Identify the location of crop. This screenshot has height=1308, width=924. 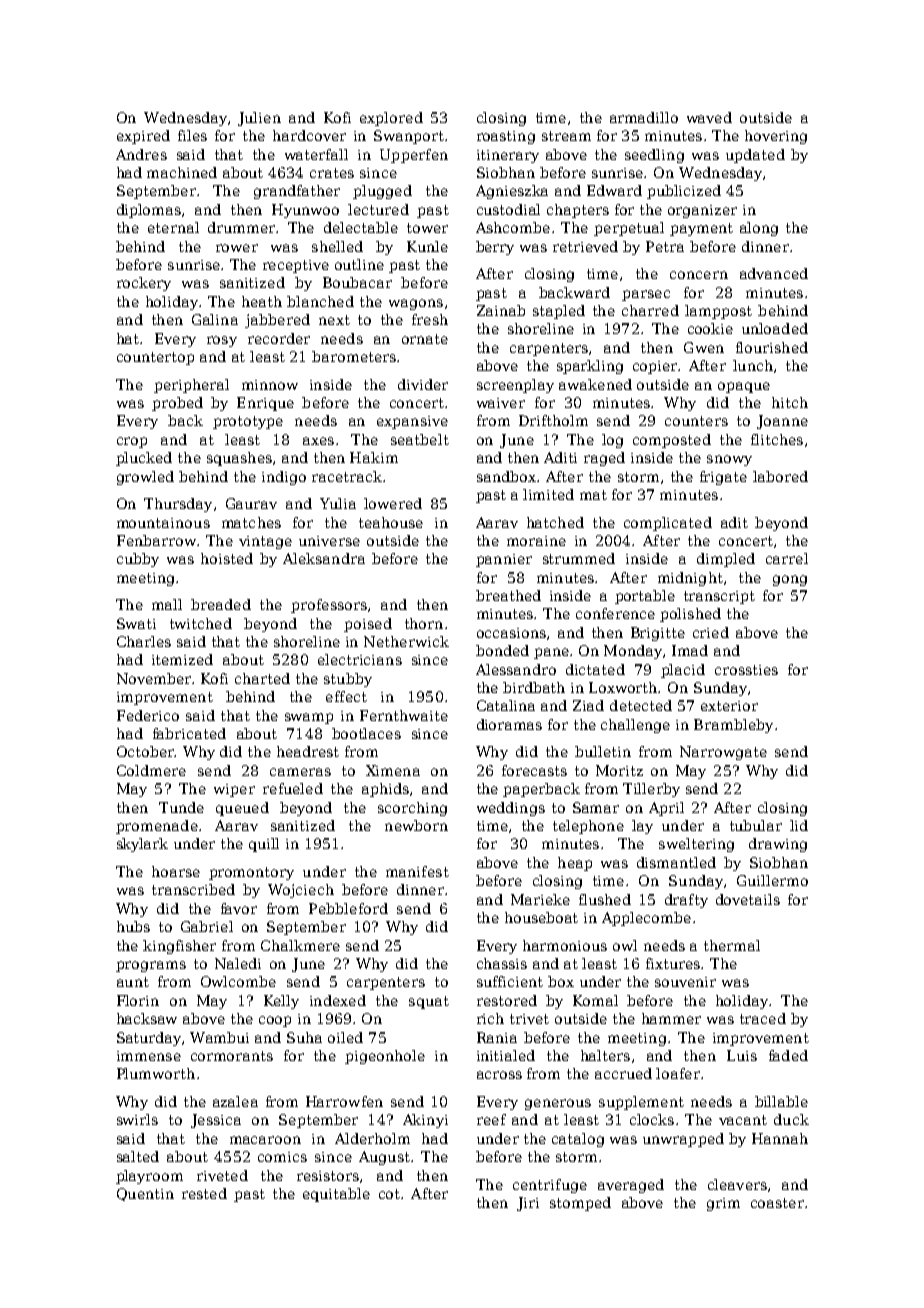
(132, 442).
